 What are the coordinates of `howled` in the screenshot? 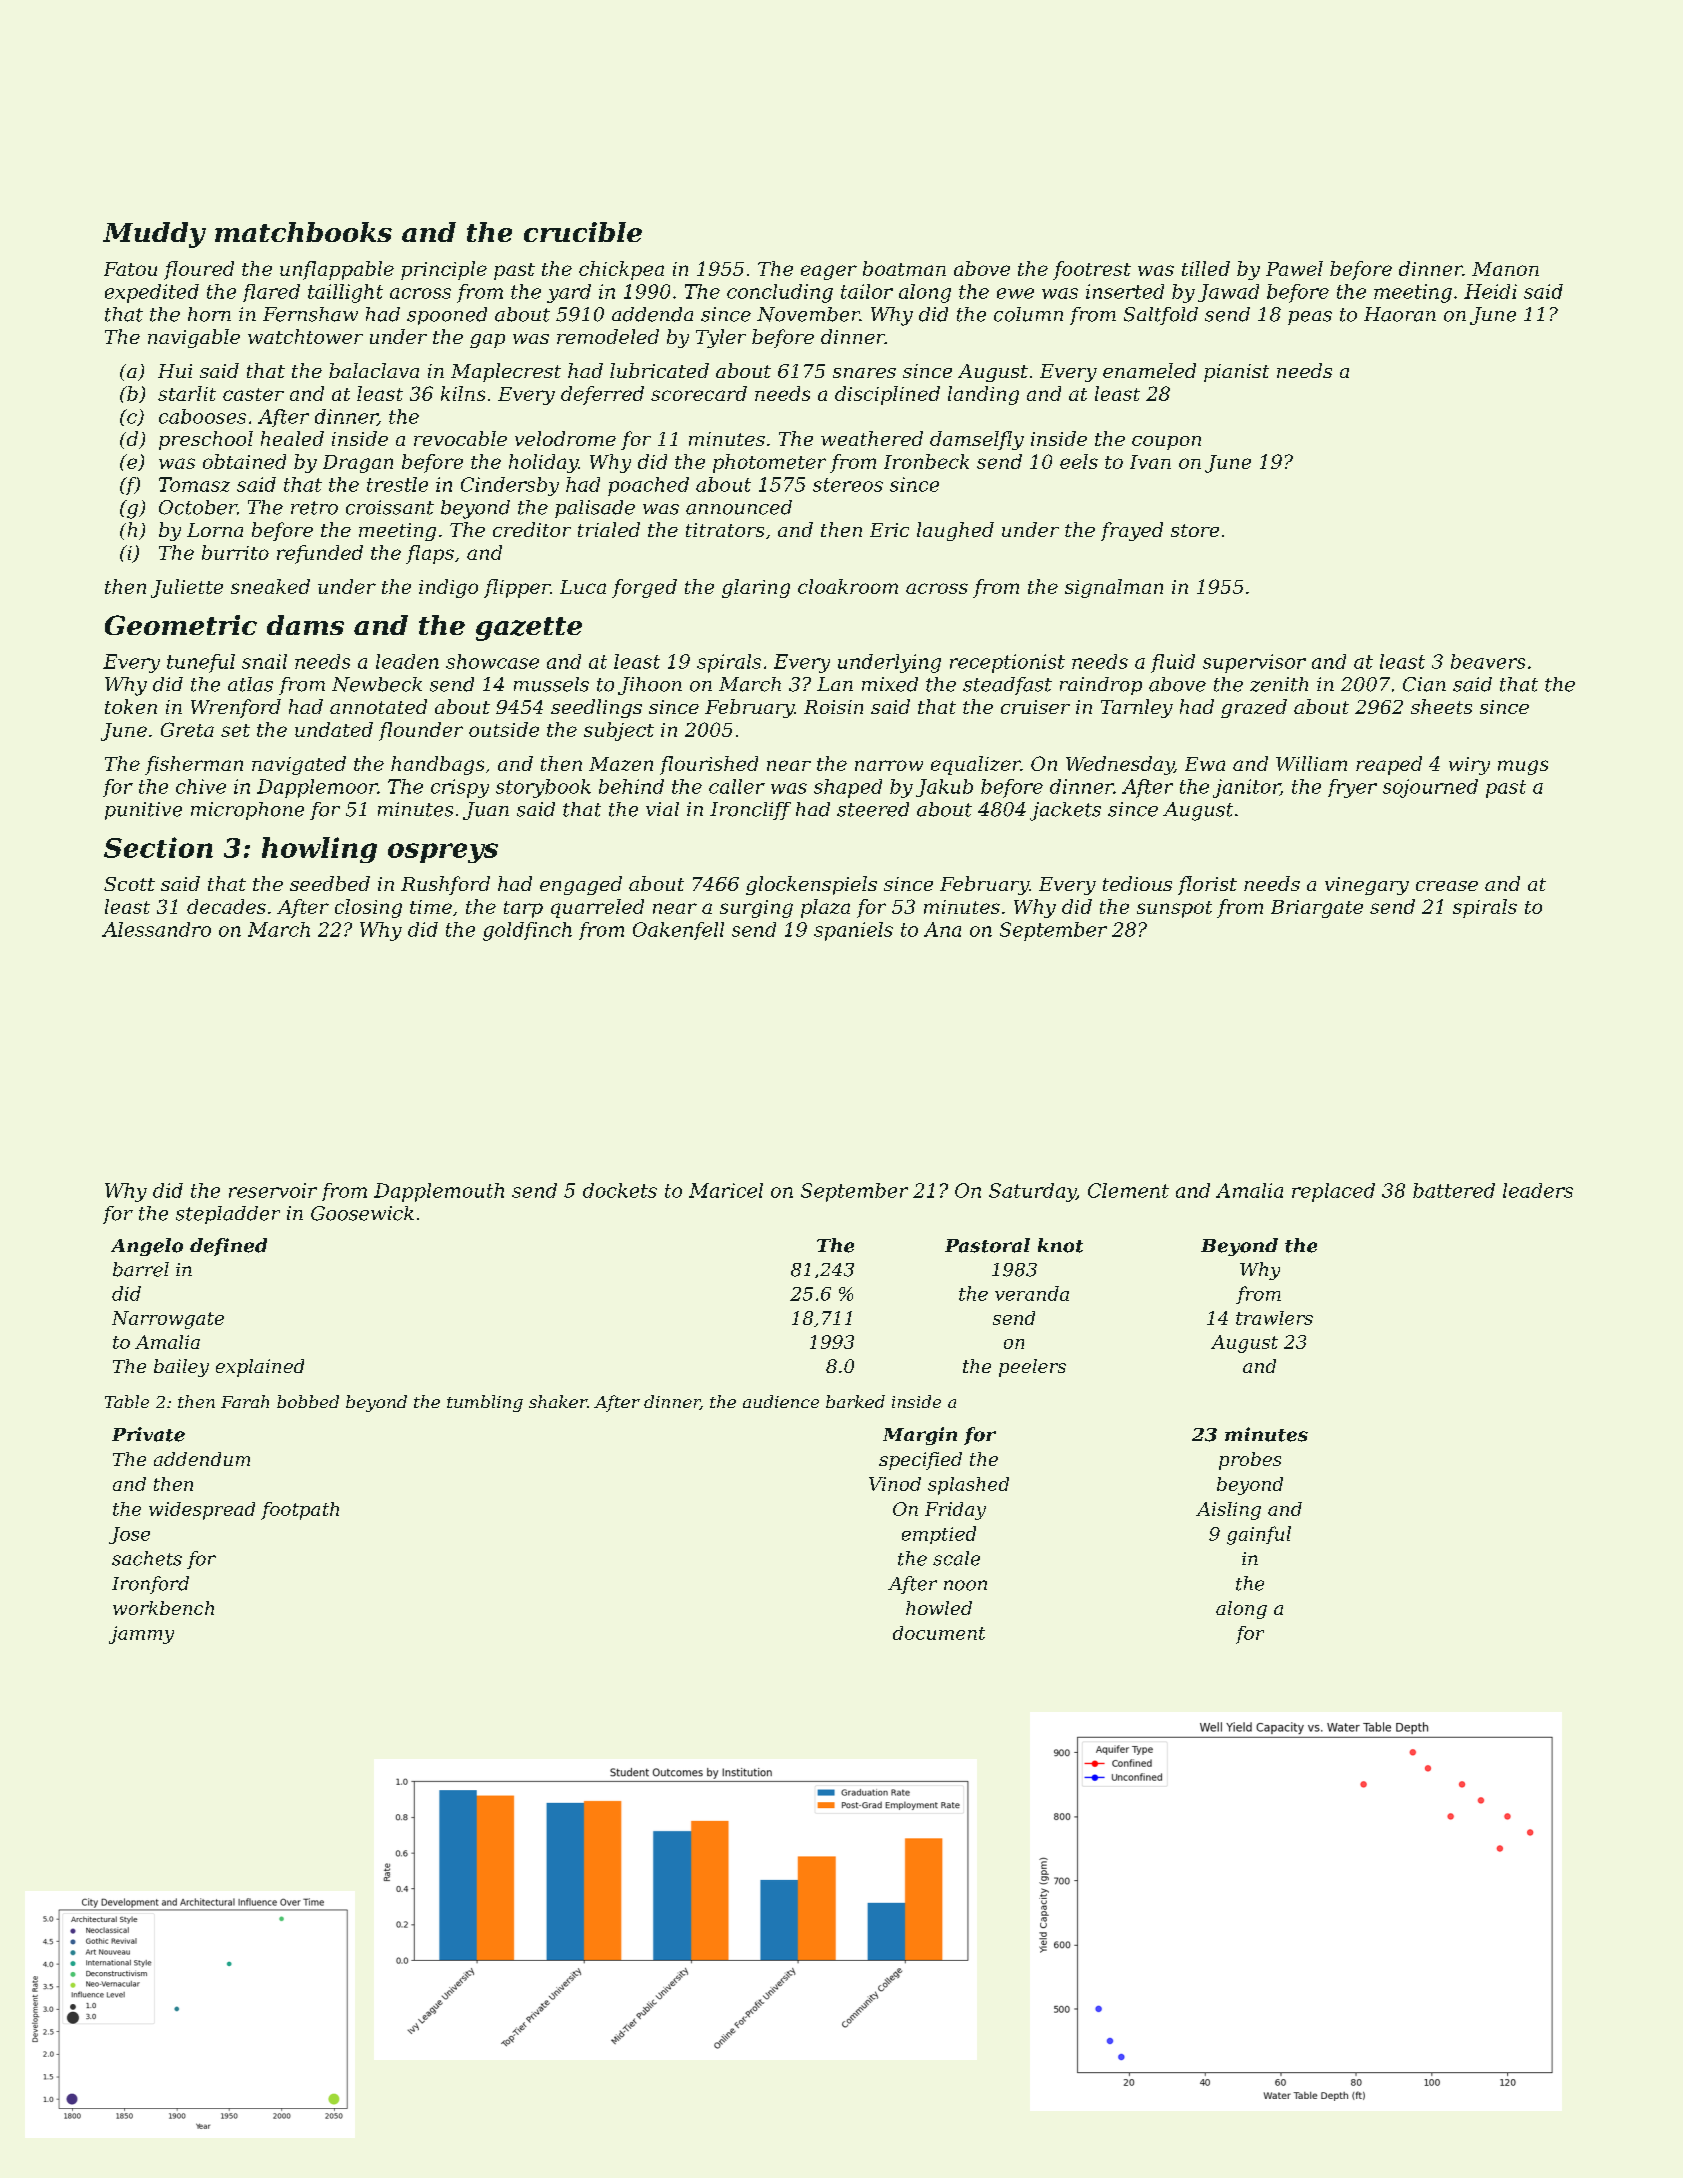 It's located at (939, 1608).
